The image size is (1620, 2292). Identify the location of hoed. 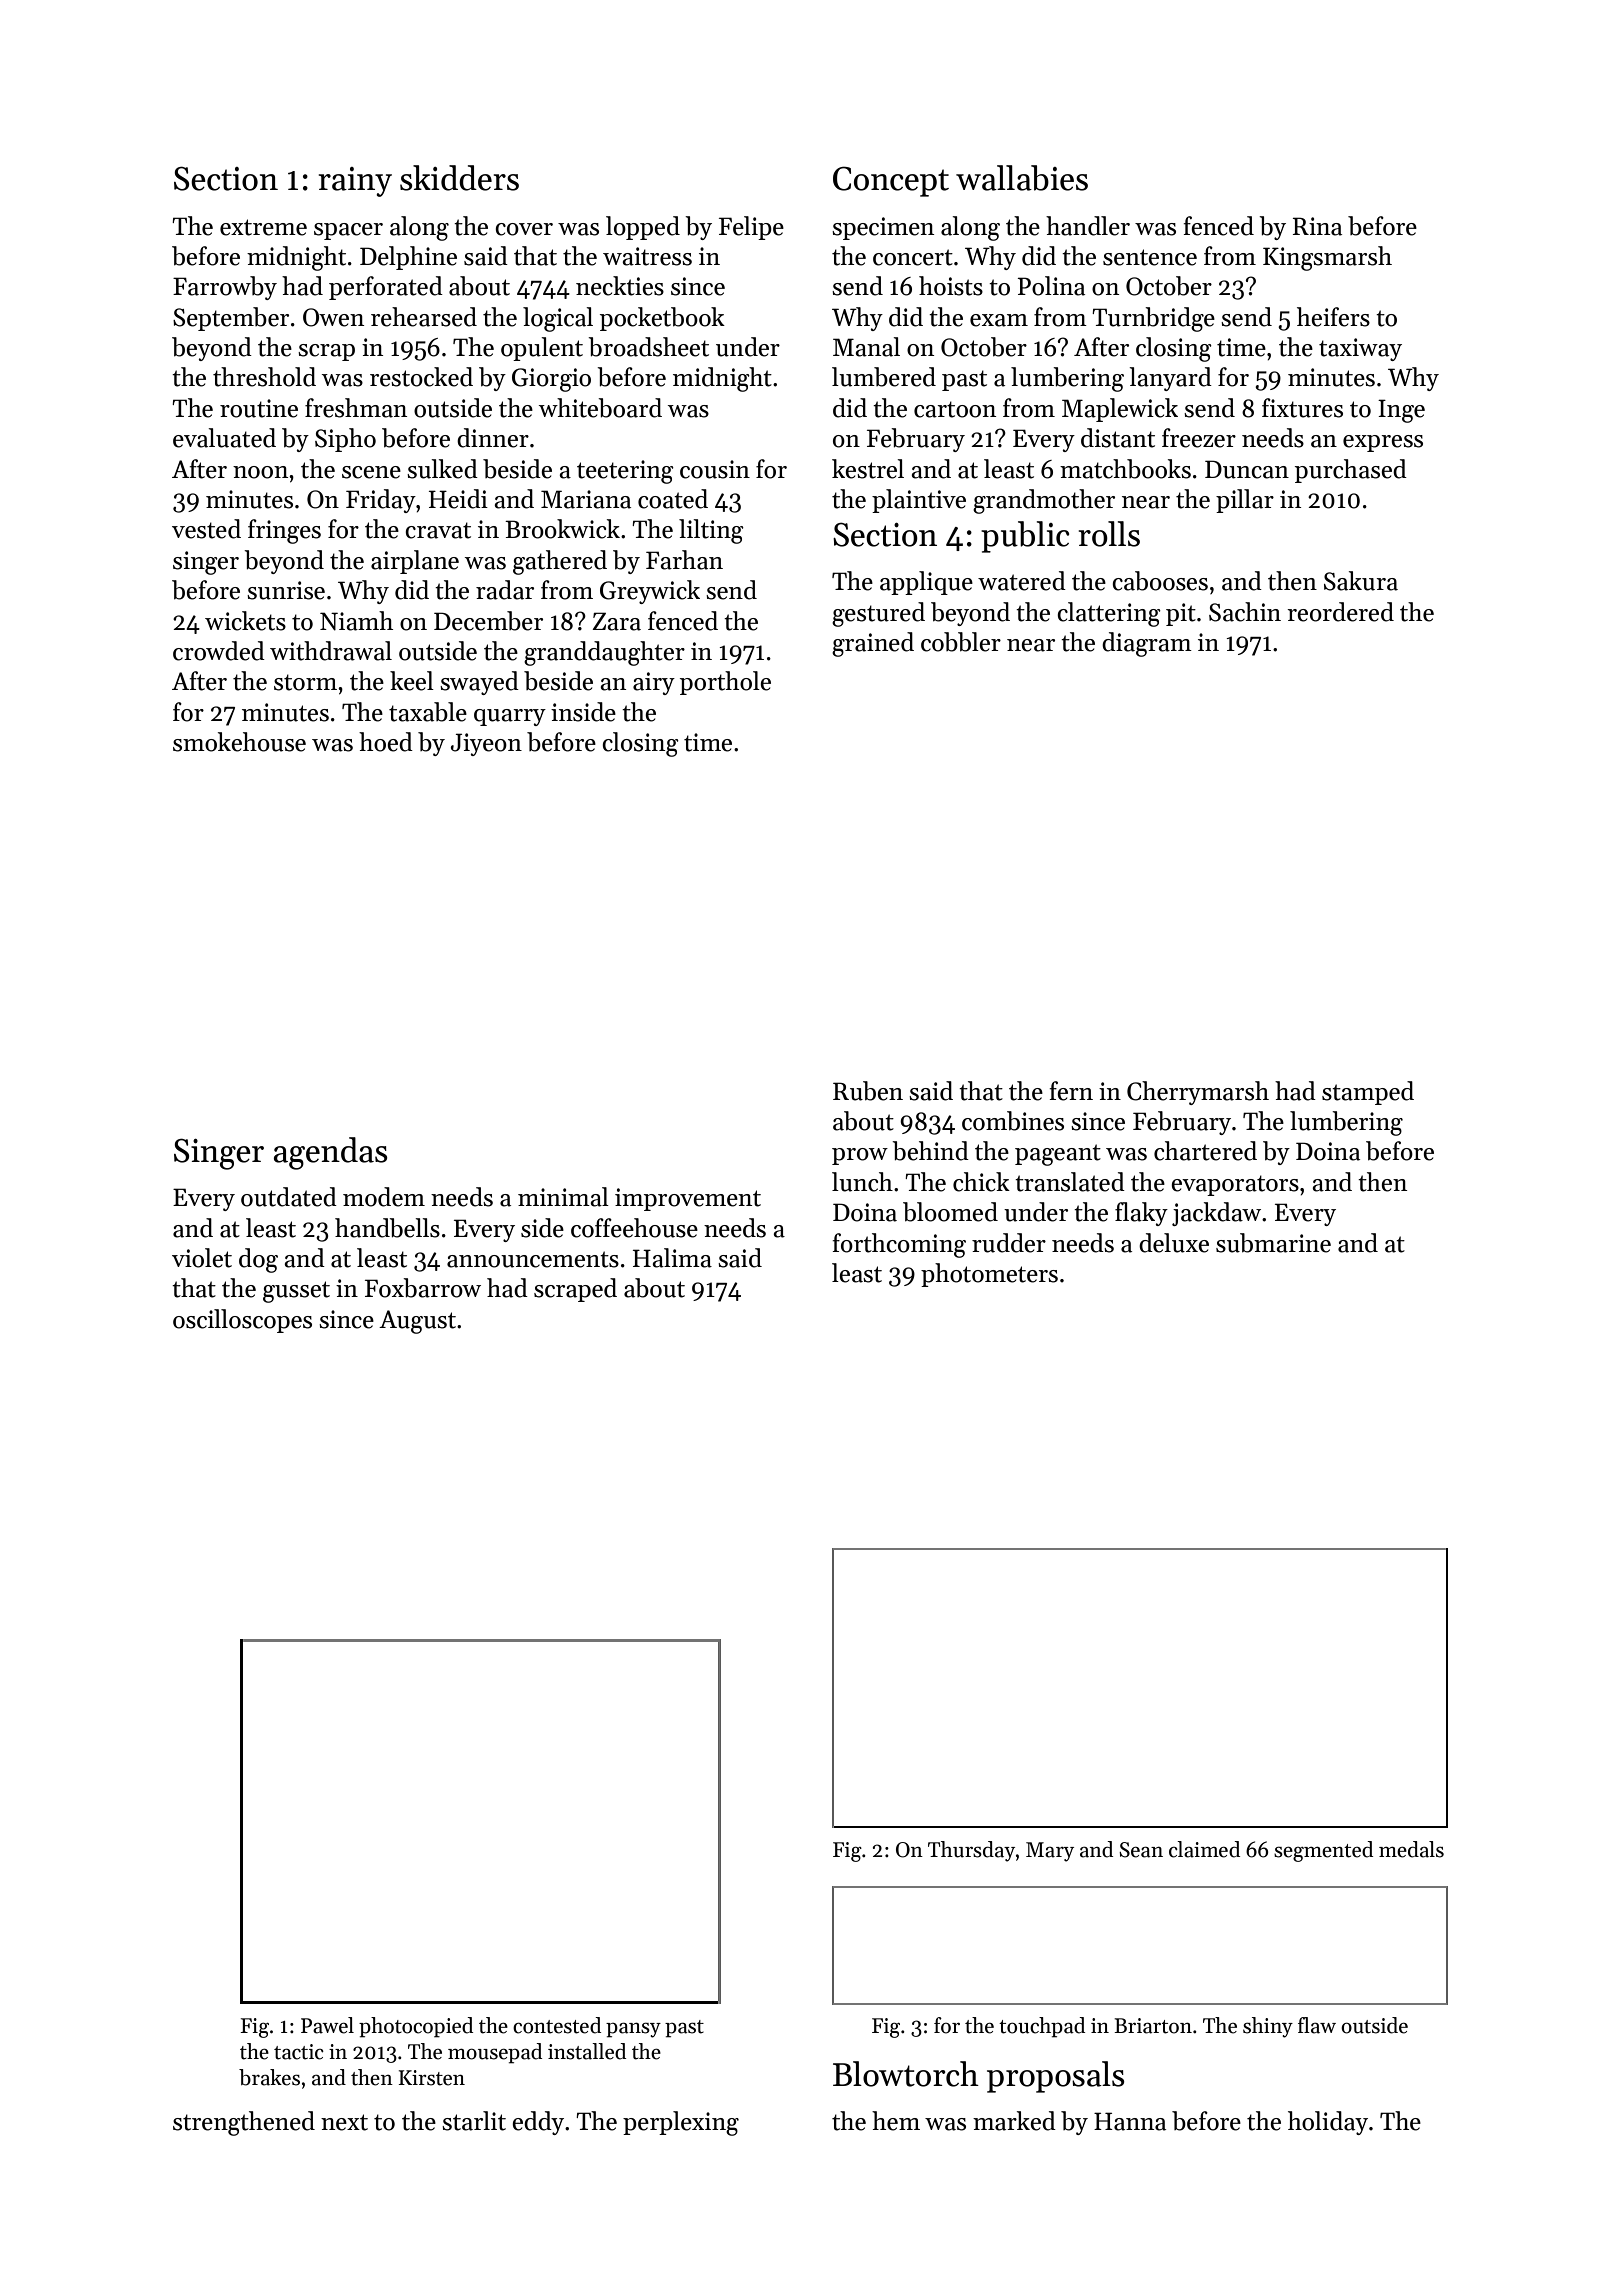
(386, 742).
